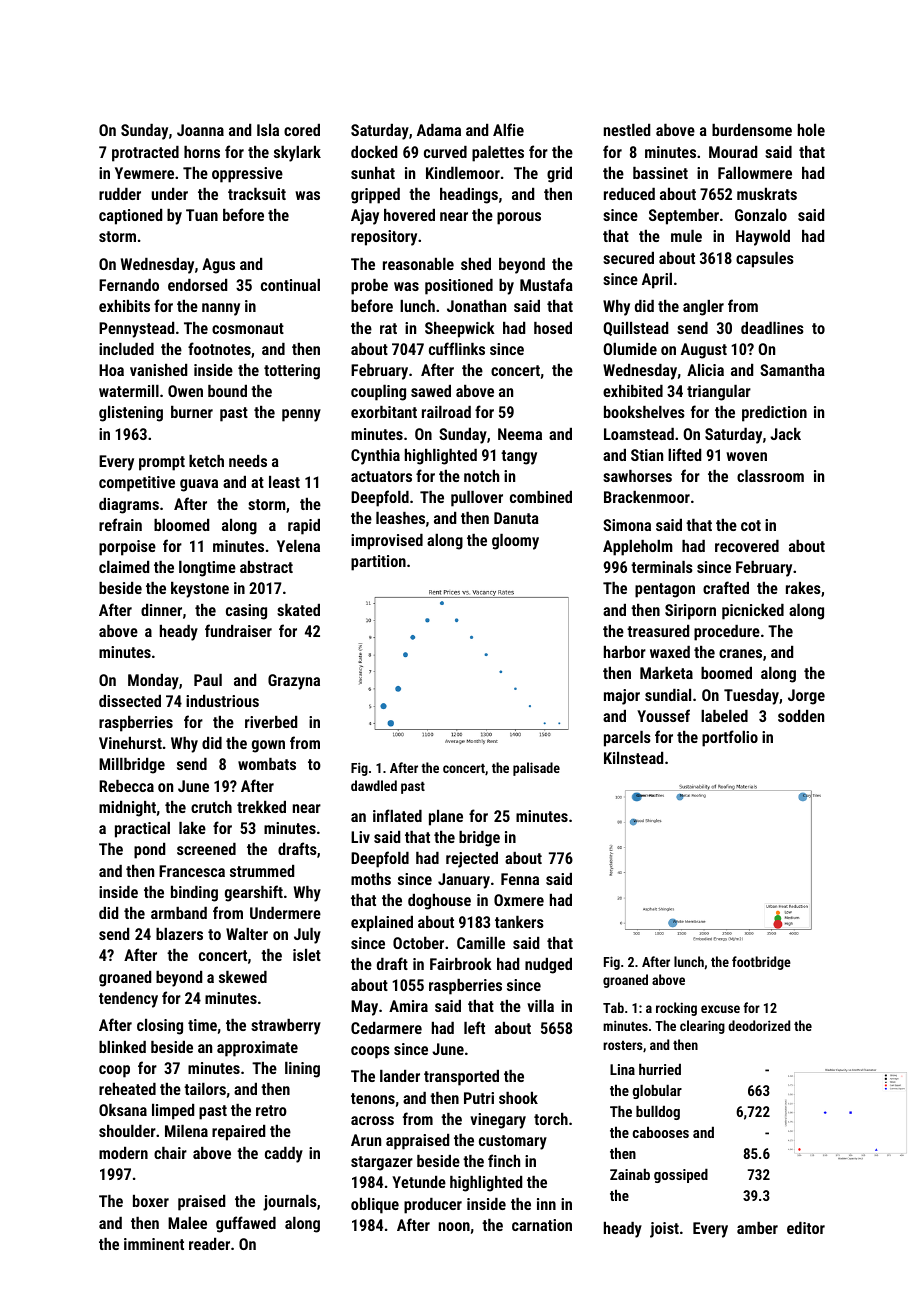 This page has height=1308, width=924. What do you see at coordinates (765, 260) in the page?
I see `capsules` at bounding box center [765, 260].
